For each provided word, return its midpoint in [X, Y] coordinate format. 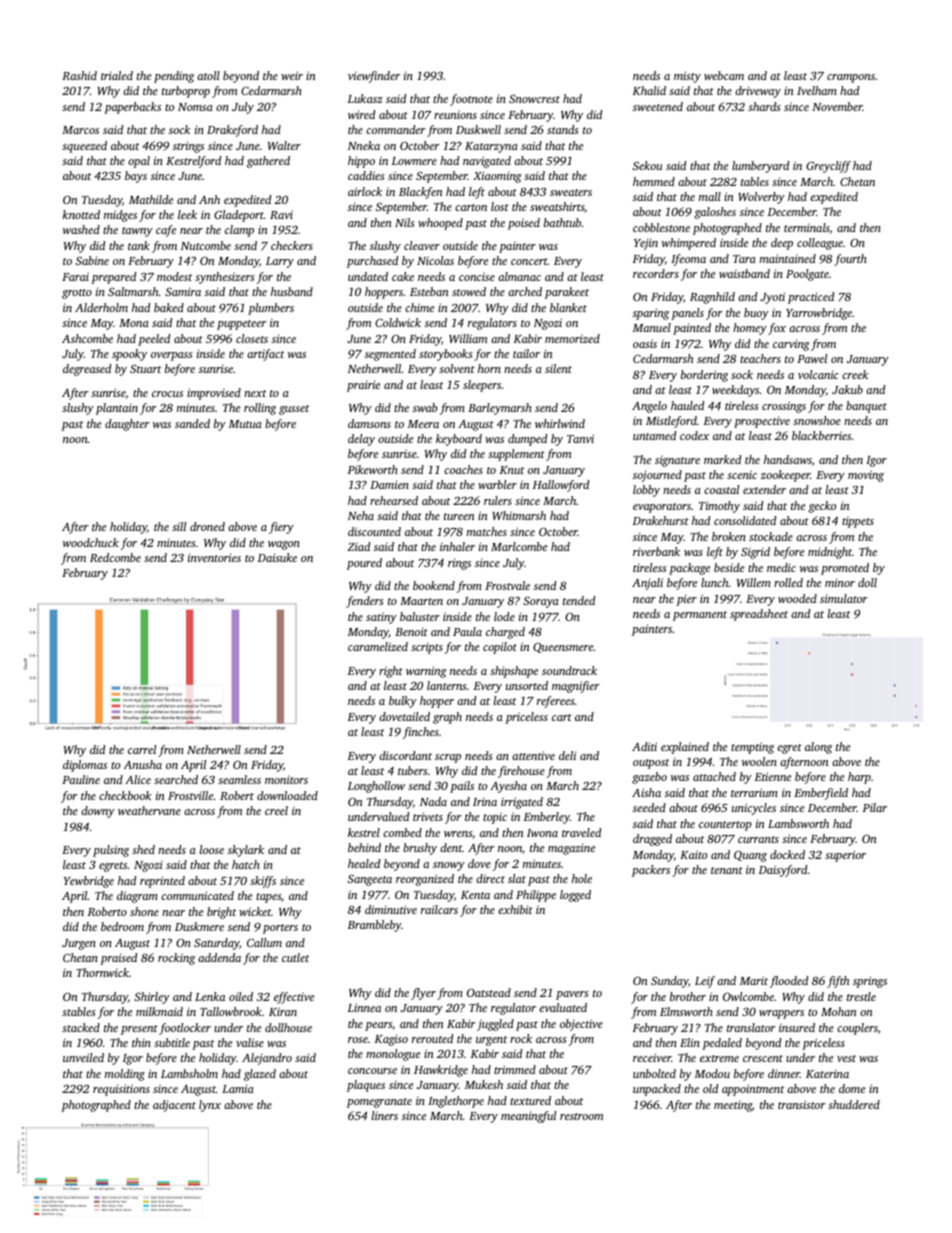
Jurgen [79, 944]
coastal [721, 489]
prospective [762, 422]
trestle [861, 996]
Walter [284, 145]
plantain [117, 409]
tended [579, 600]
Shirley [152, 998]
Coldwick [398, 322]
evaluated [563, 1007]
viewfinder [374, 77]
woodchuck [91, 542]
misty [687, 77]
